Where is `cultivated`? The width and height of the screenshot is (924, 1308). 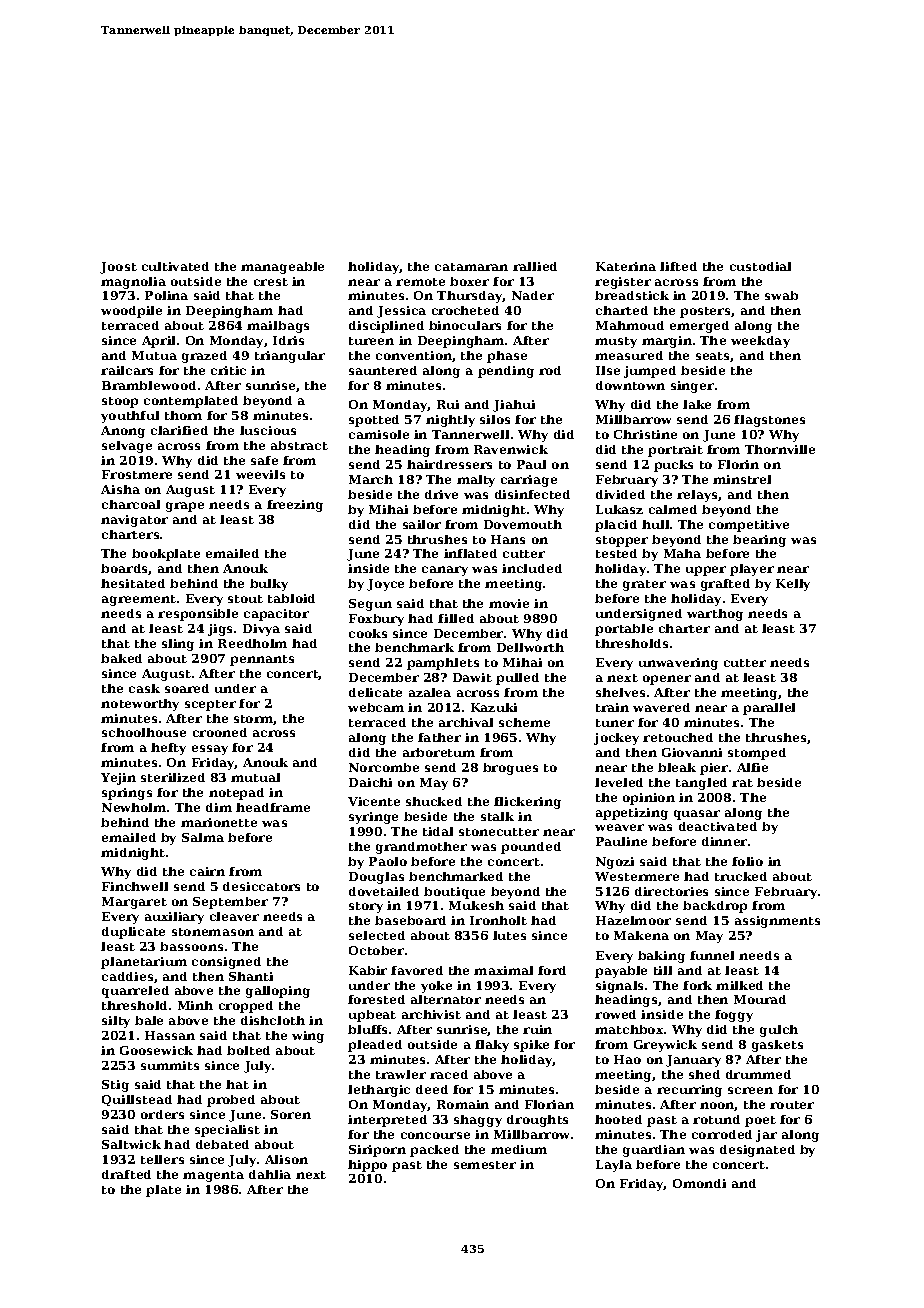 cultivated is located at coordinates (175, 266).
